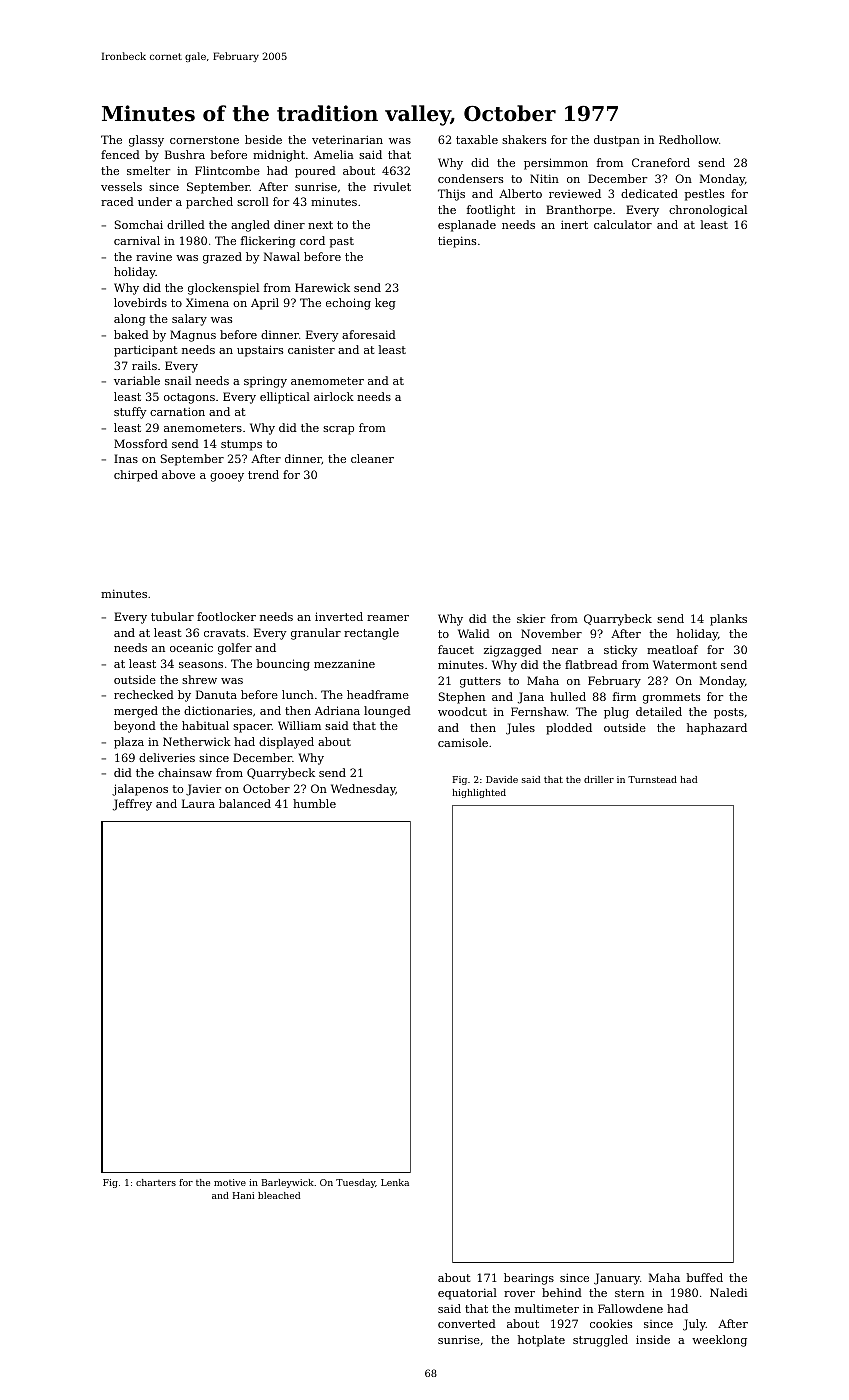  Describe the element at coordinates (198, 803) in the screenshot. I see `Laura` at that location.
